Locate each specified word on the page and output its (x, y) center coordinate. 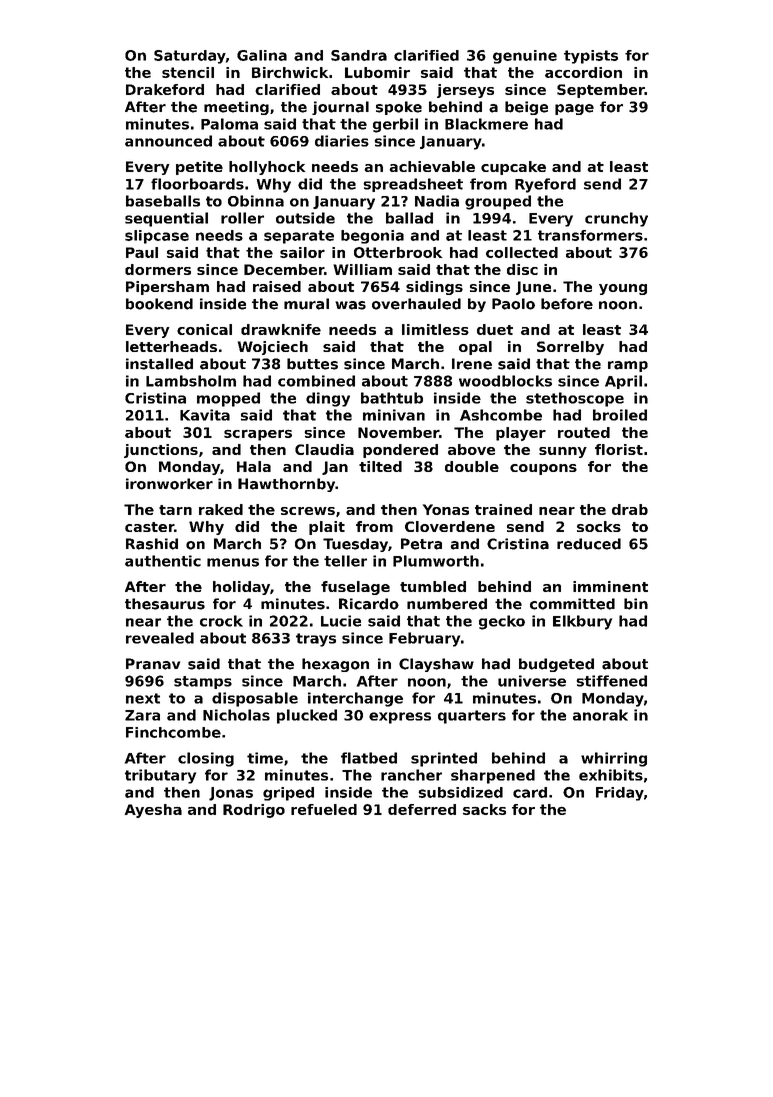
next (143, 698)
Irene (472, 364)
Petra (421, 544)
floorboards (197, 184)
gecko (502, 622)
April (623, 382)
